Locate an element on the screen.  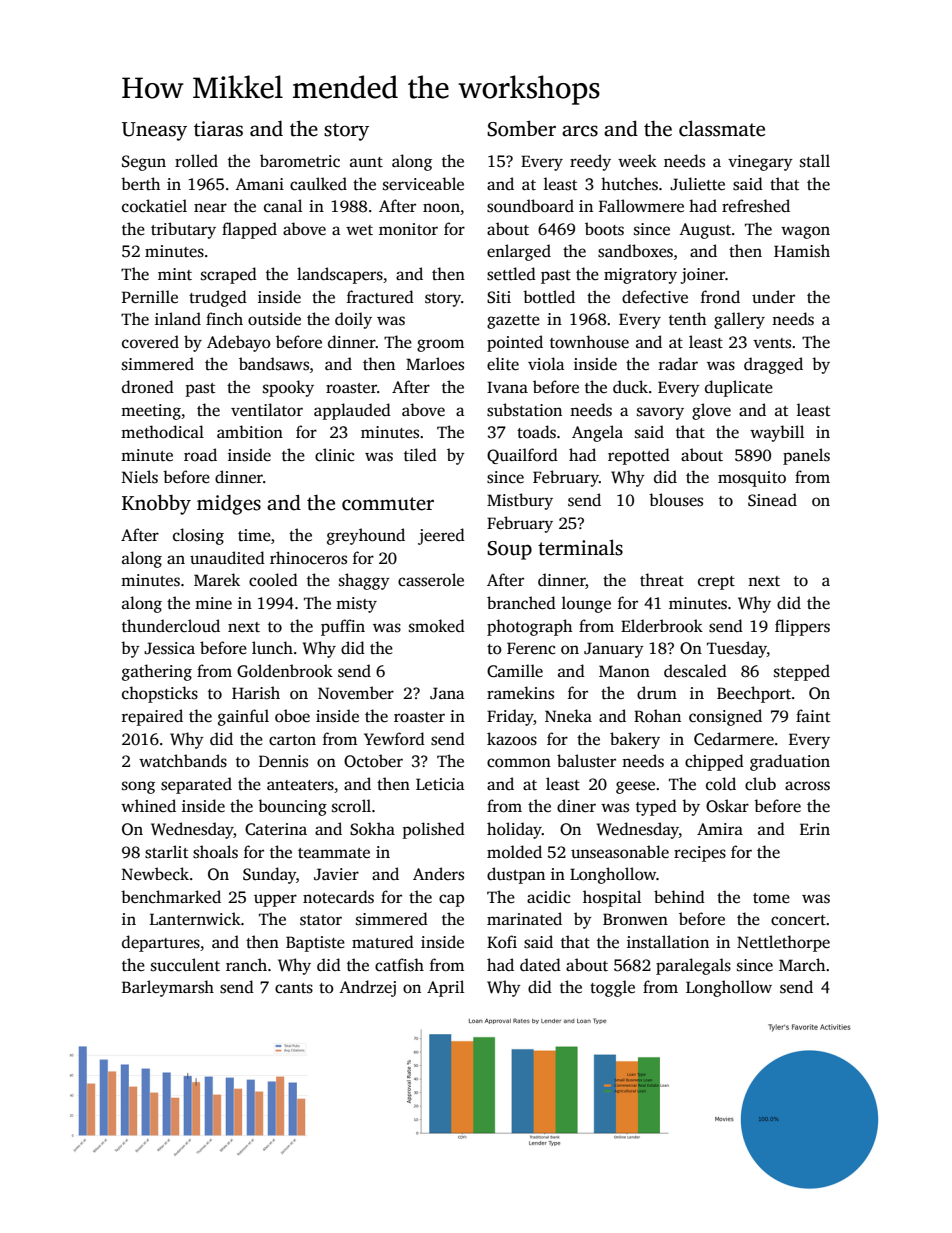
tome is located at coordinates (771, 898).
